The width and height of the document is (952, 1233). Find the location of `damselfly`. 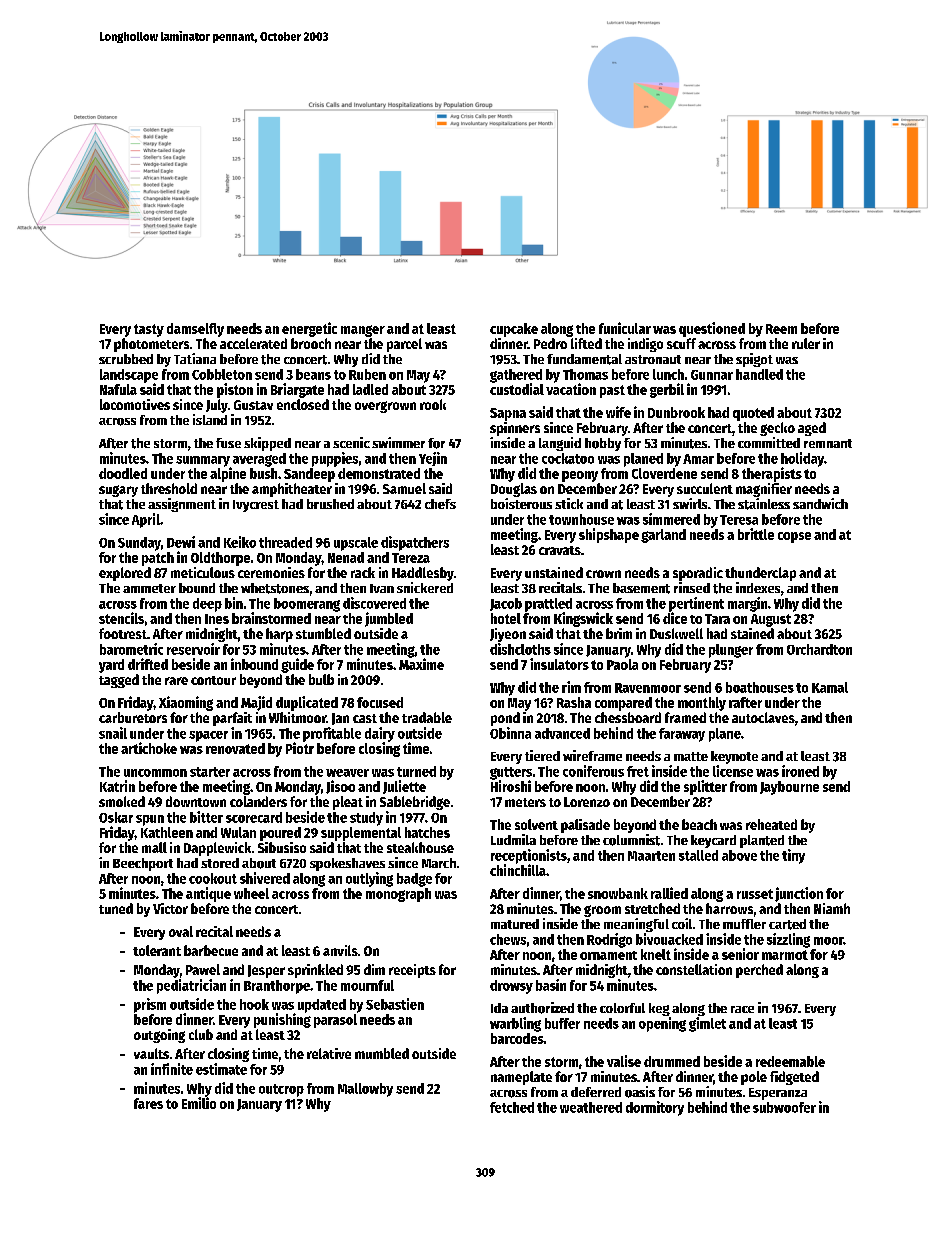

damselfly is located at coordinates (195, 330).
